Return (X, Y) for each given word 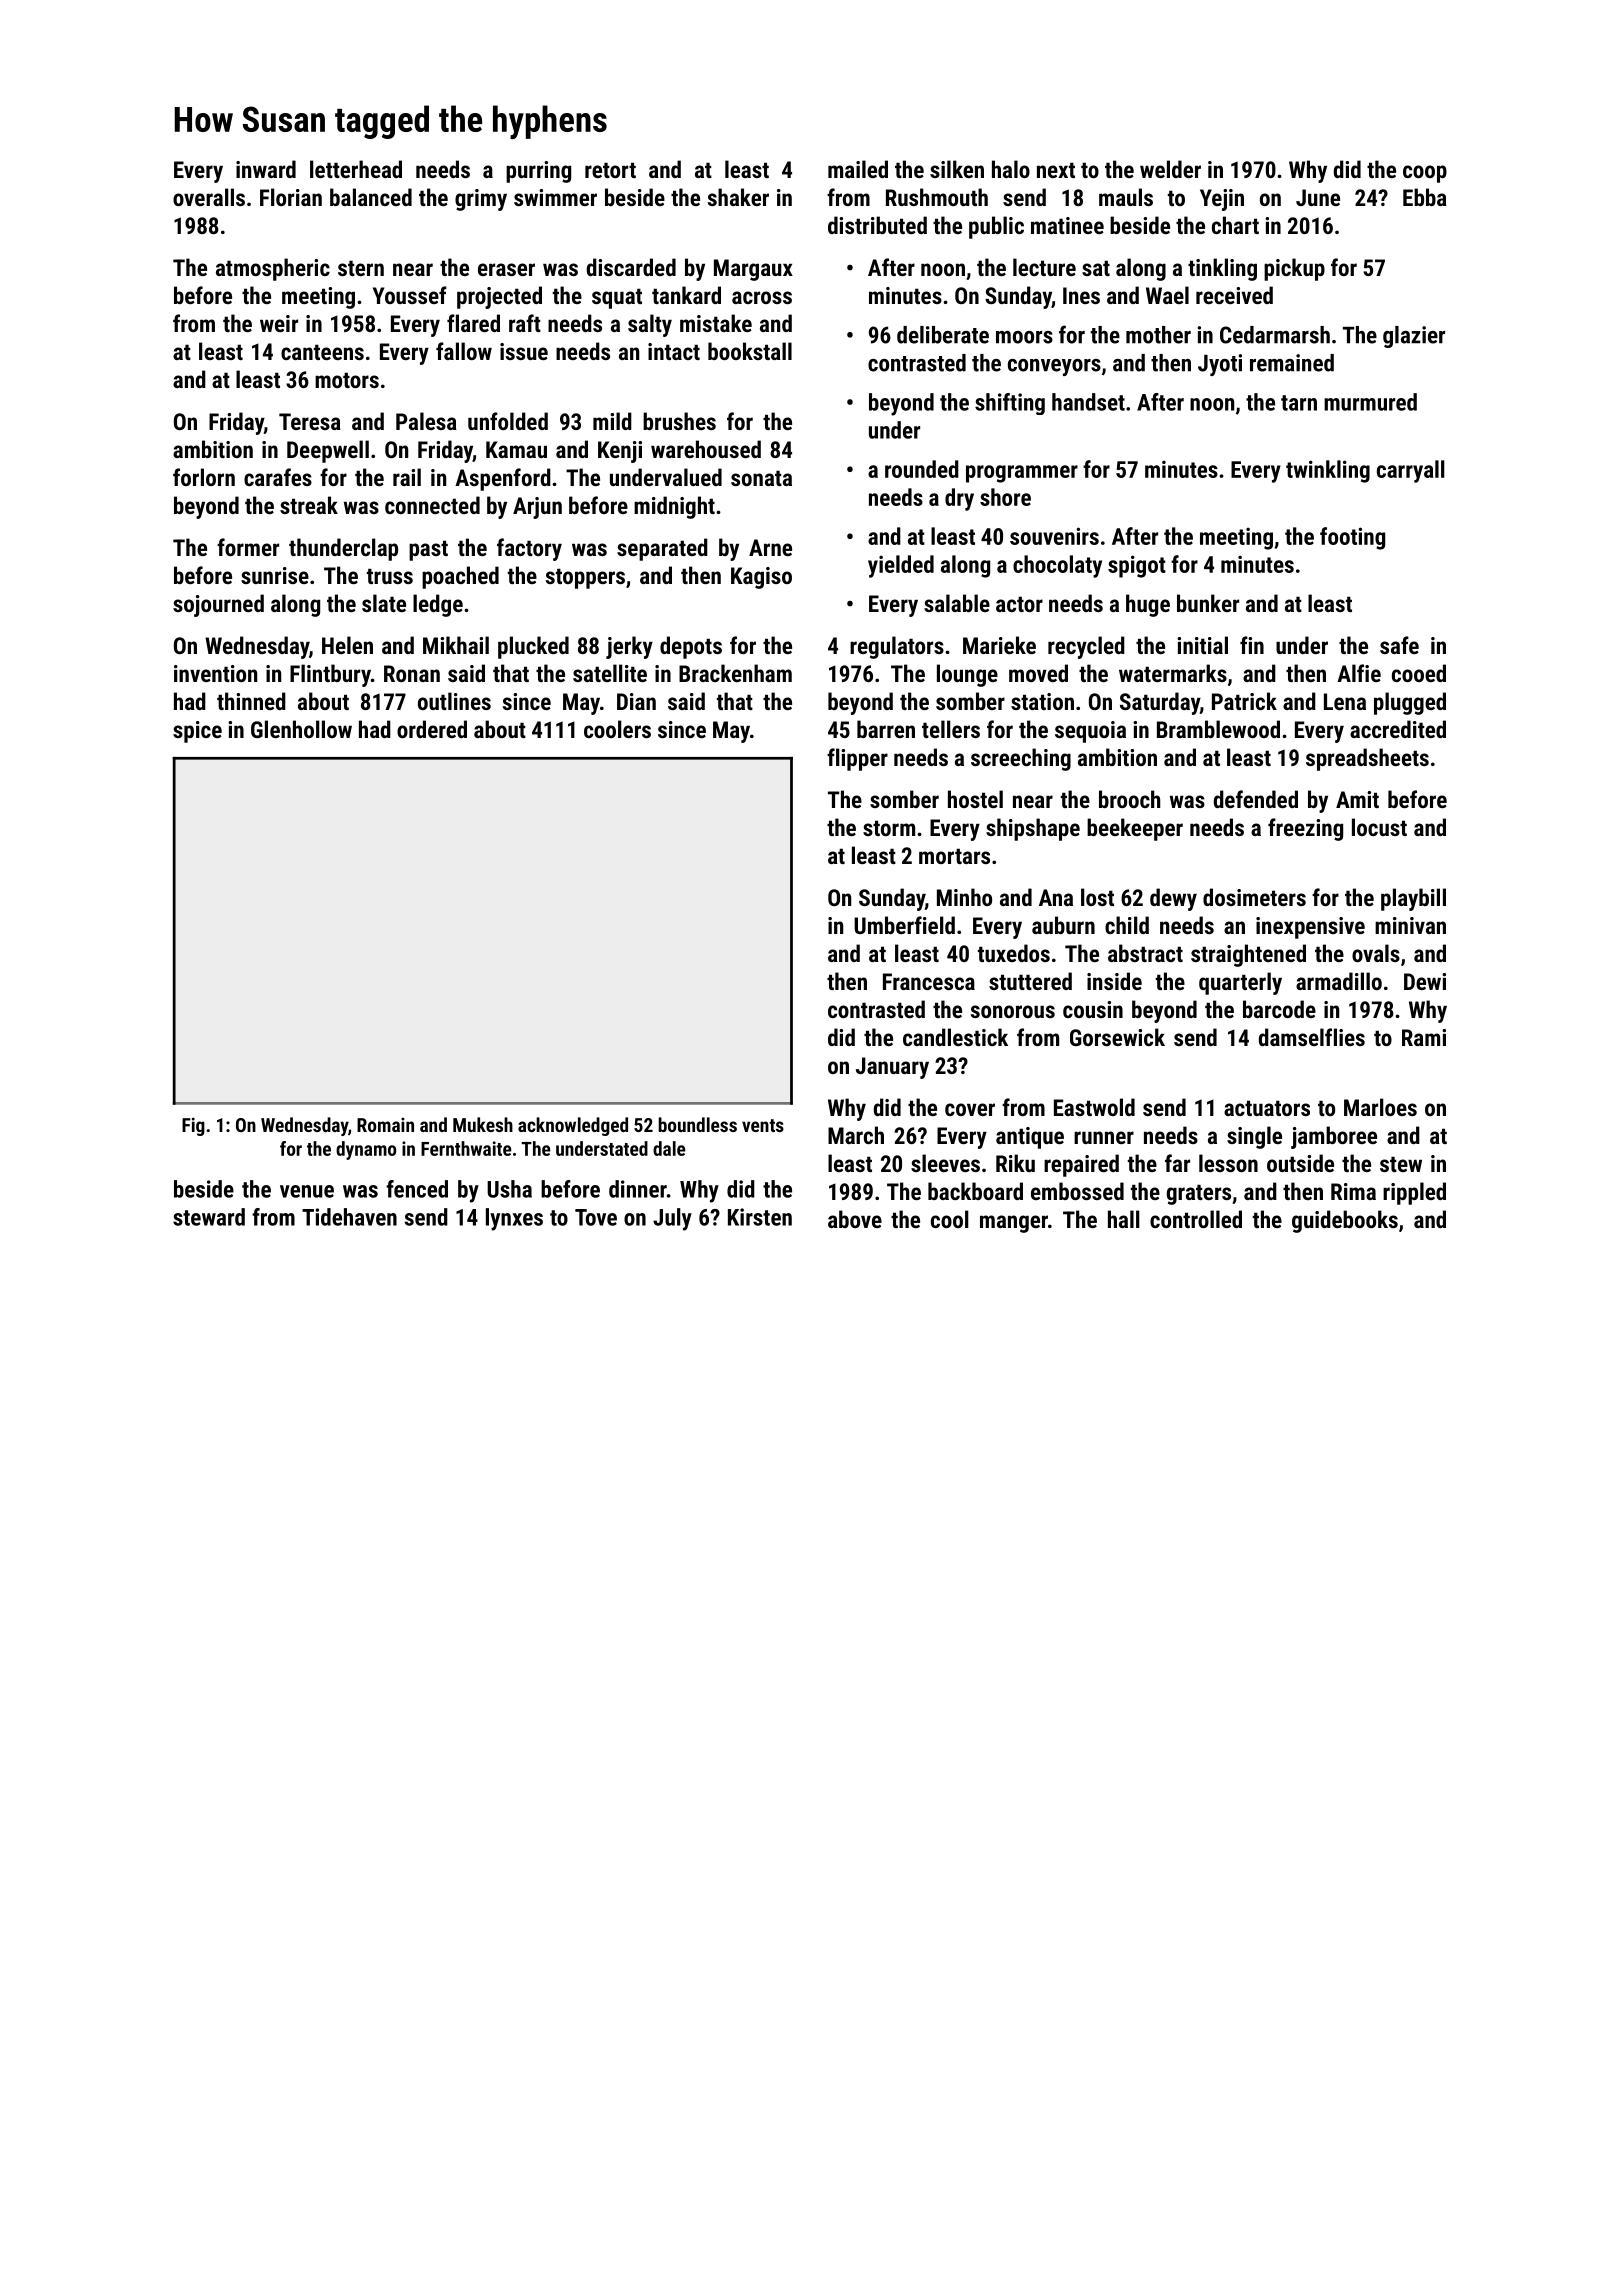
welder (1170, 169)
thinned (251, 701)
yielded (901, 566)
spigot (1137, 566)
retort (610, 170)
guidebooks (1345, 1221)
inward (266, 169)
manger (1014, 1224)
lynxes (514, 1219)
